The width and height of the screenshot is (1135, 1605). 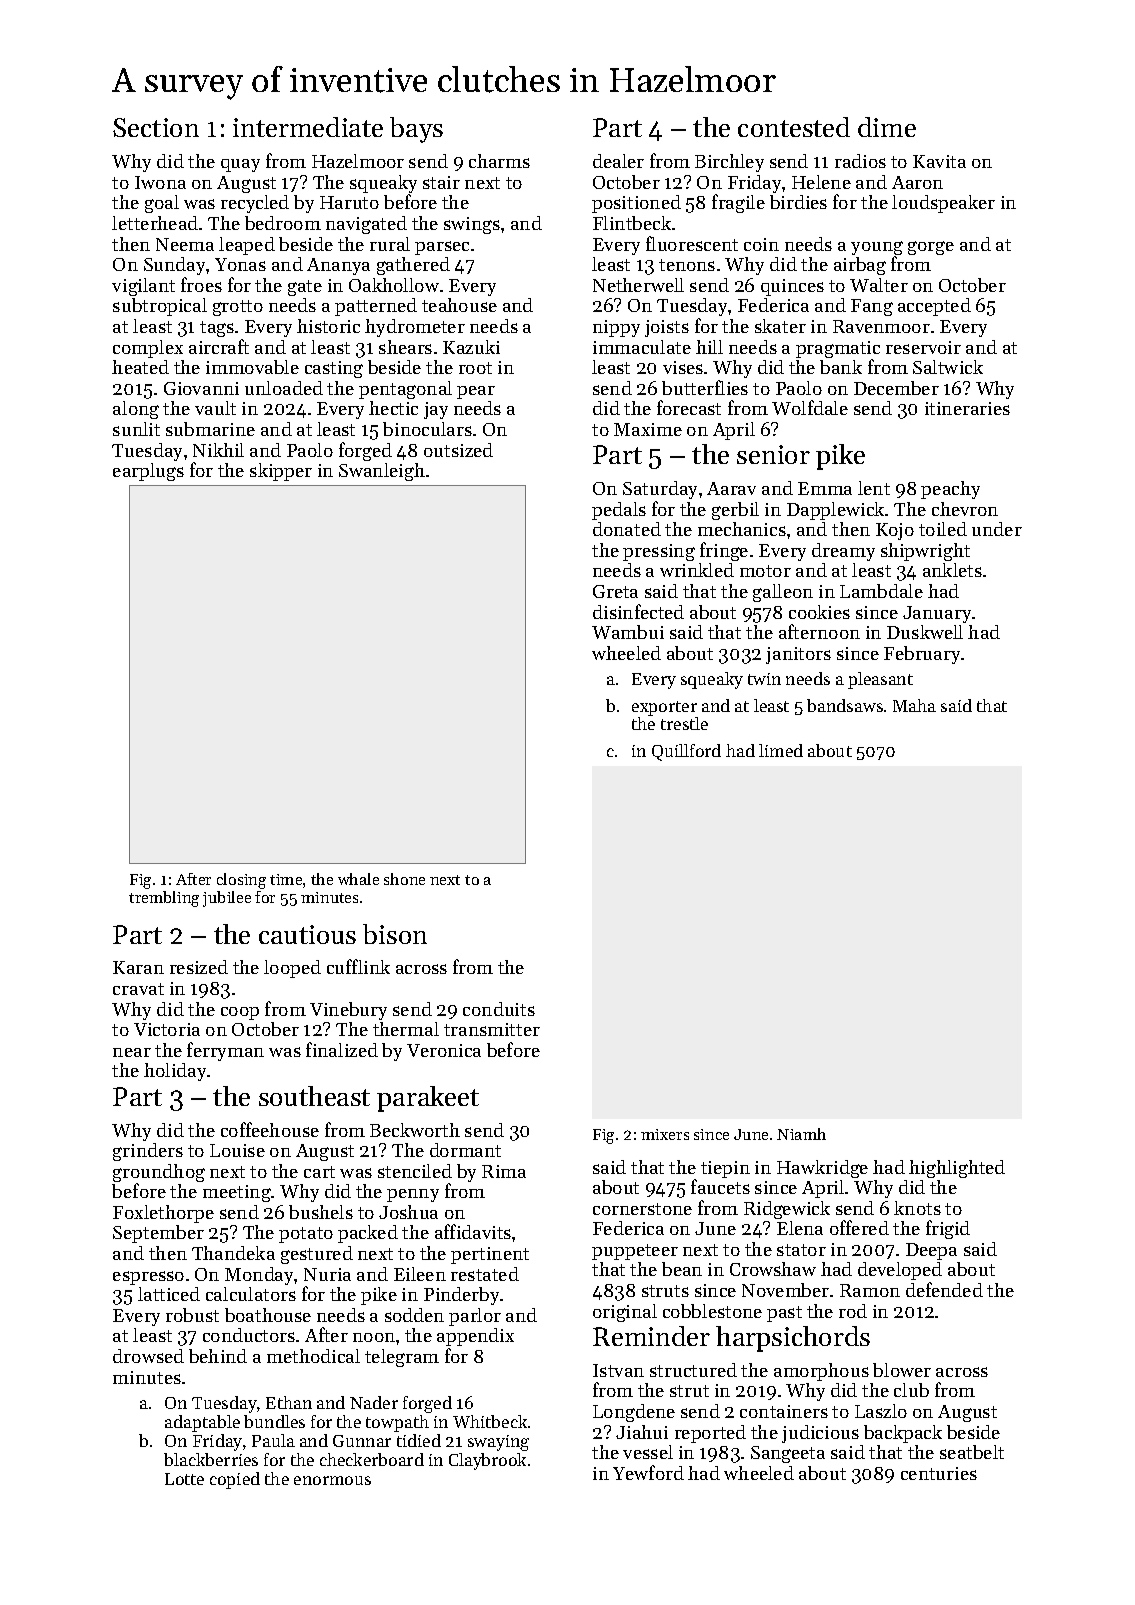 What do you see at coordinates (781, 750) in the screenshot?
I see `limed` at bounding box center [781, 750].
